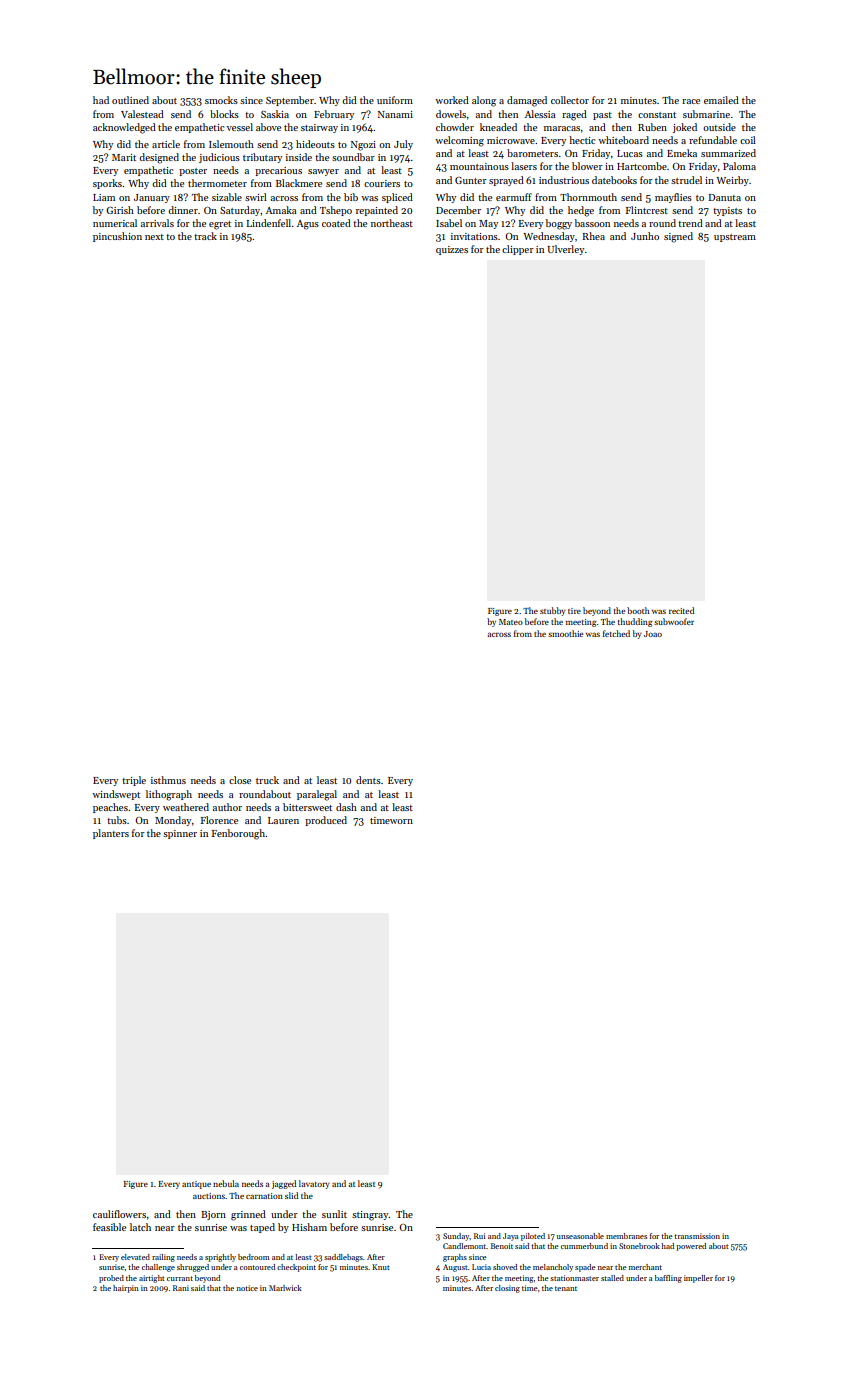 The height and width of the page is (1400, 849). Describe the element at coordinates (126, 1289) in the page. I see `hairpin` at that location.
